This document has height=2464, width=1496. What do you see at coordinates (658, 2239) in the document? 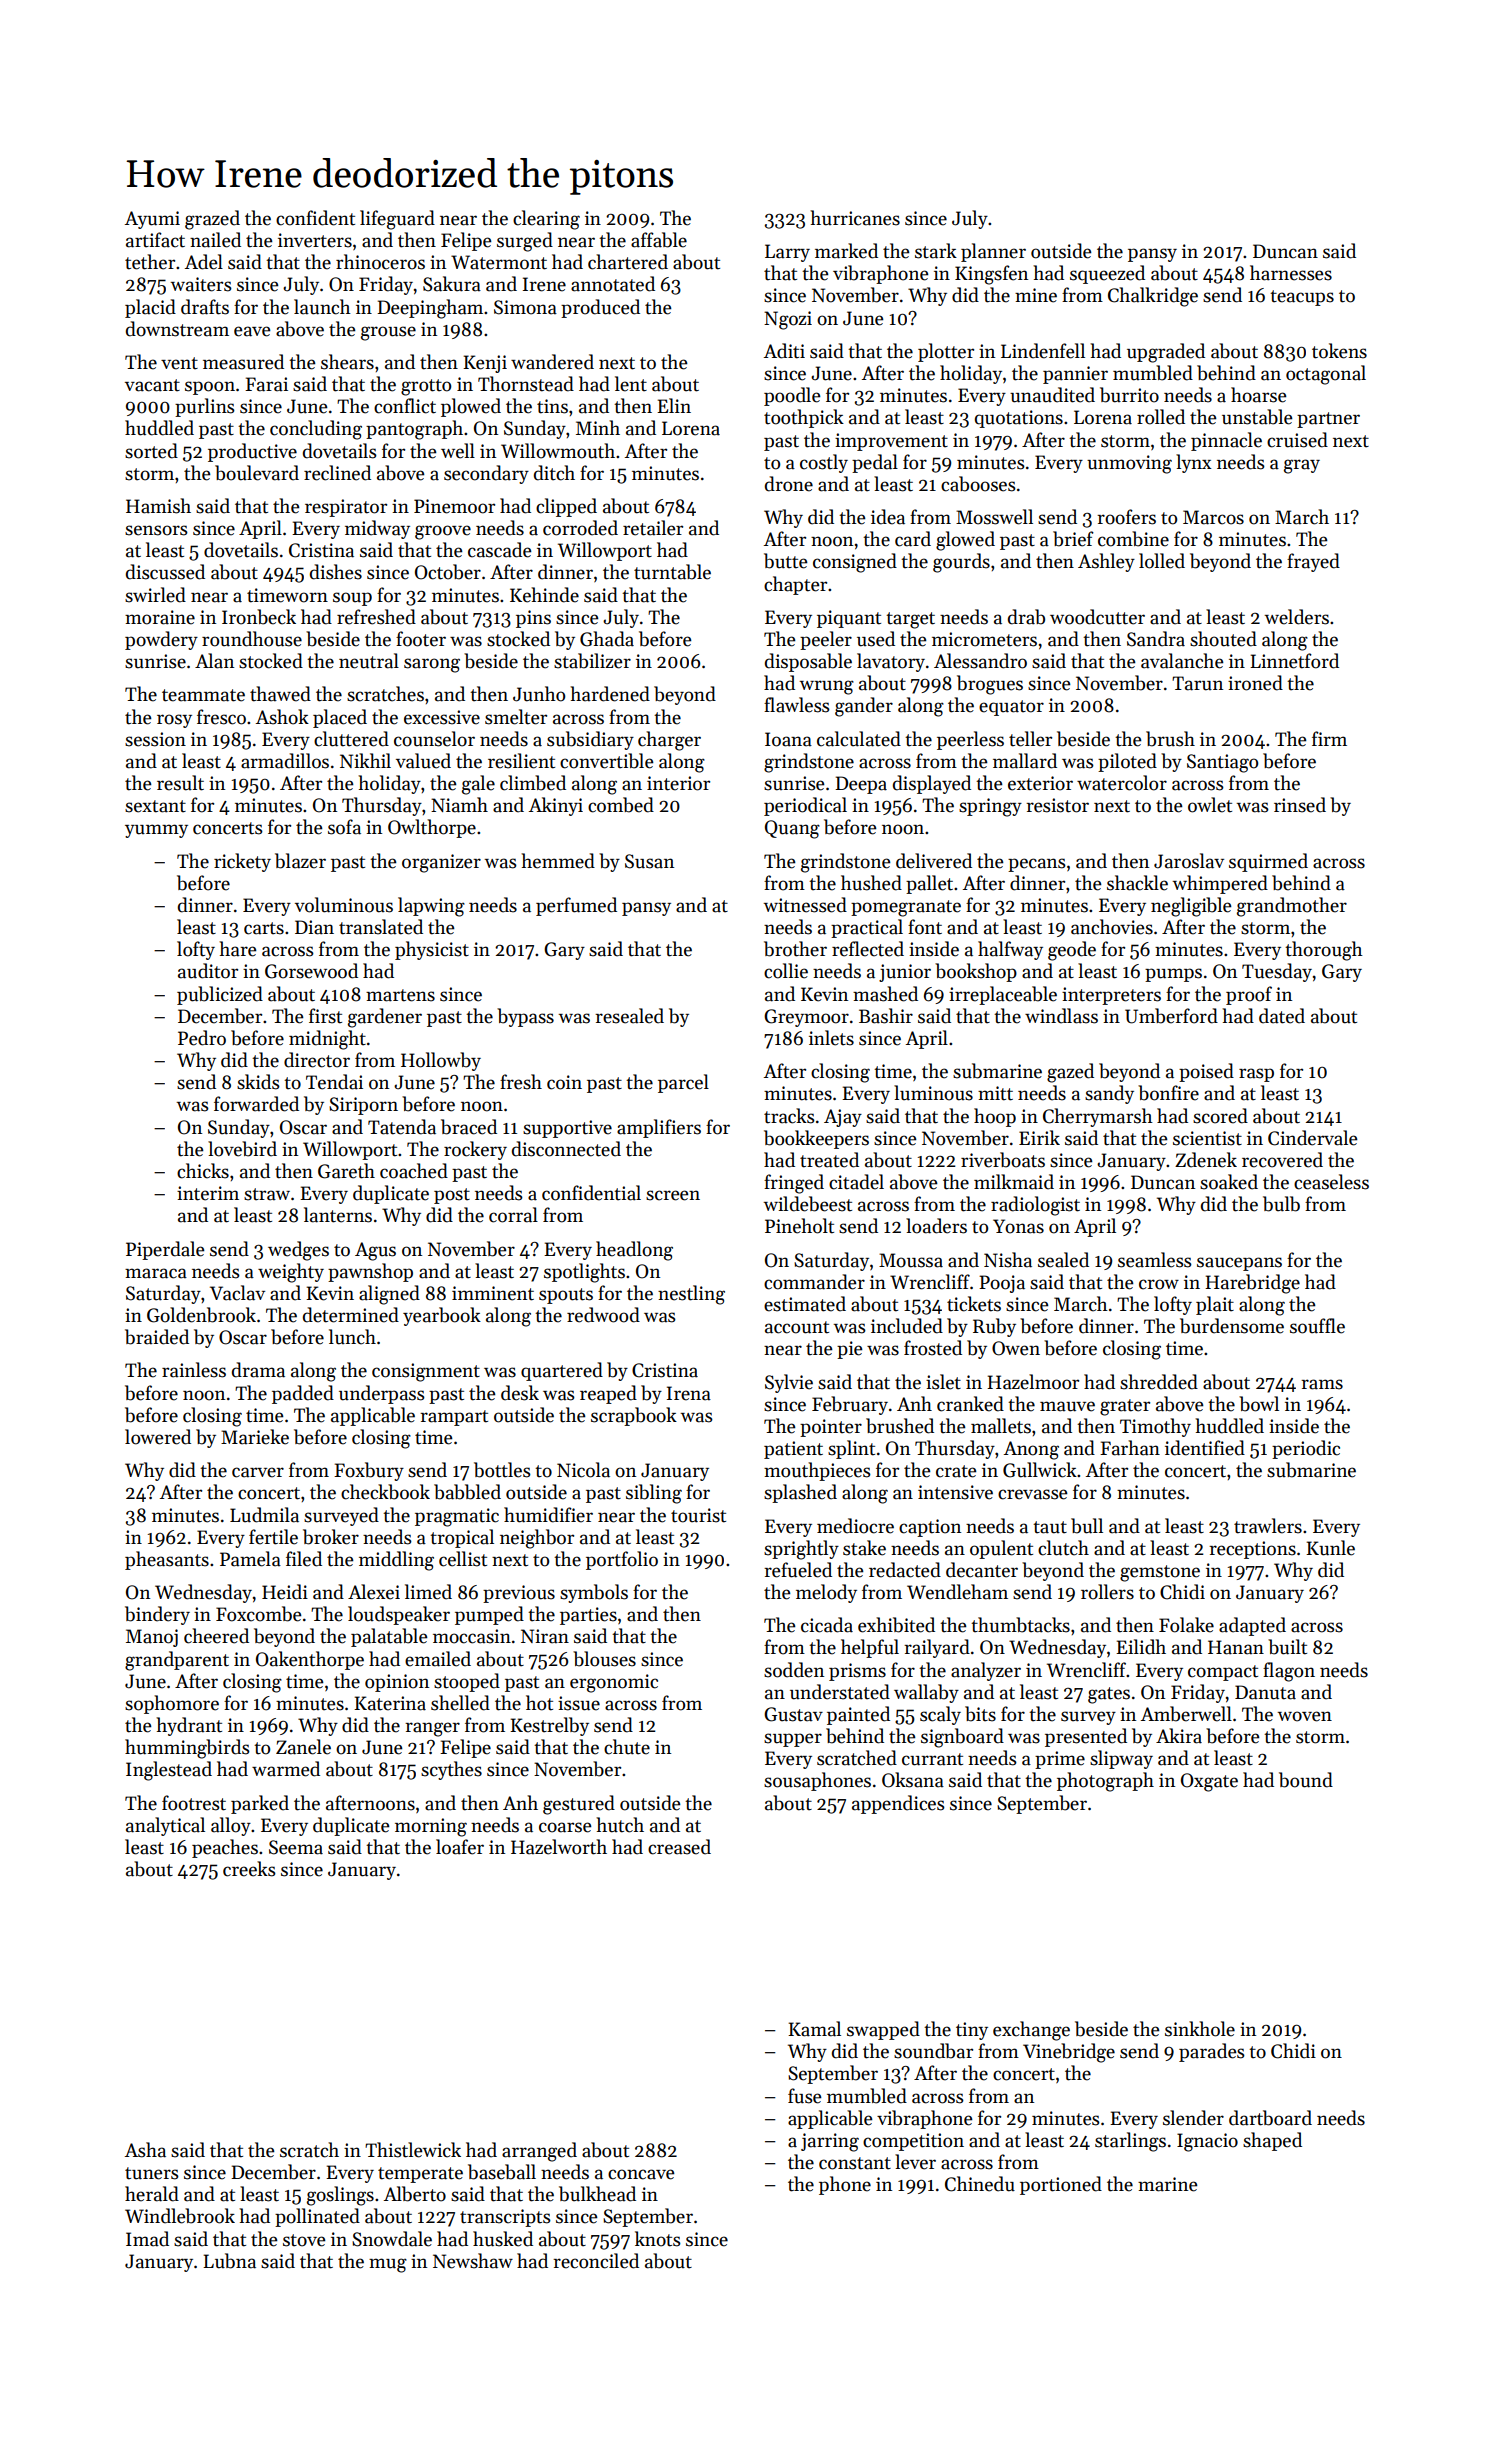
I see `knots` at bounding box center [658, 2239].
